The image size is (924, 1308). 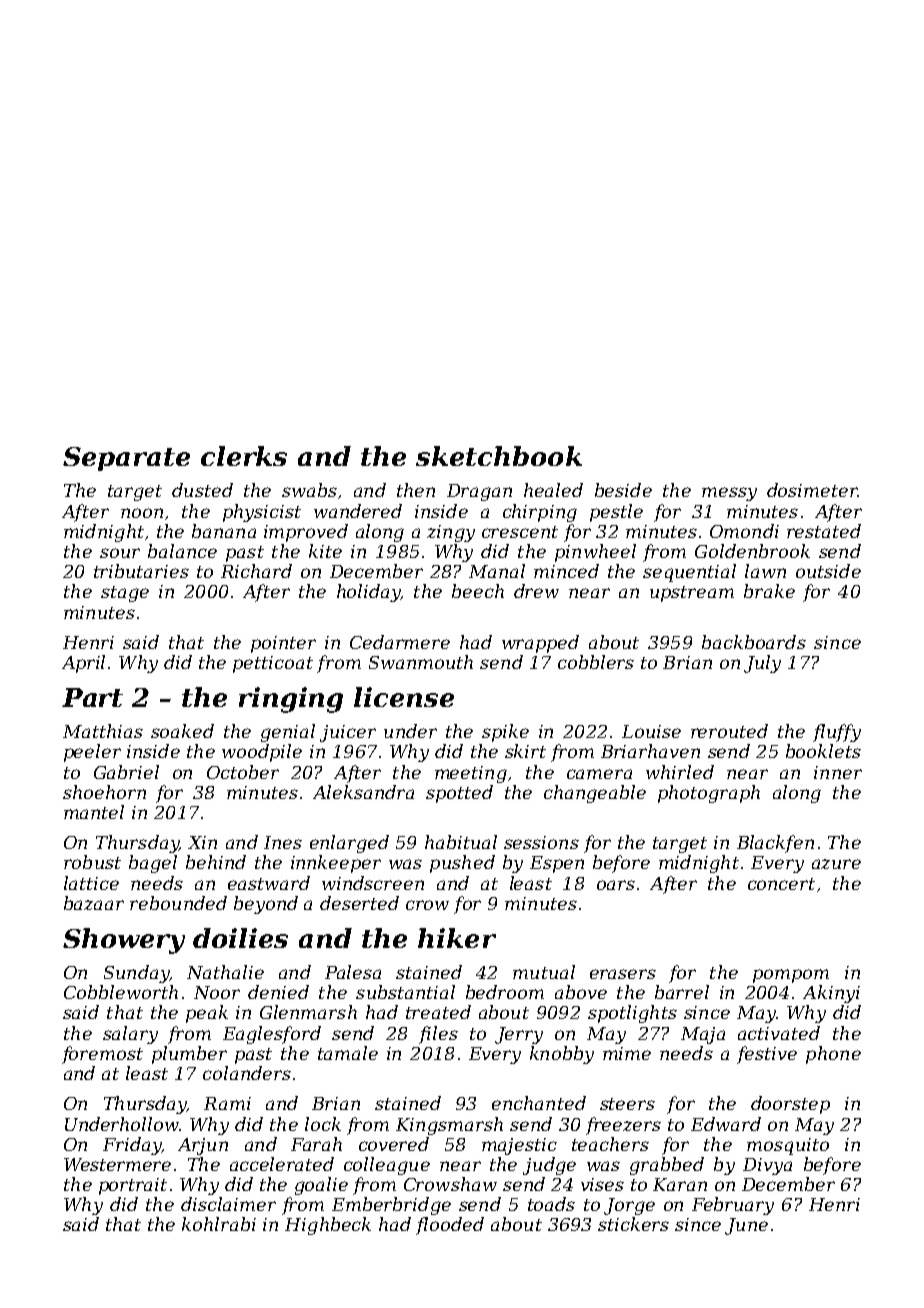 I want to click on meeting, so click(x=471, y=774).
